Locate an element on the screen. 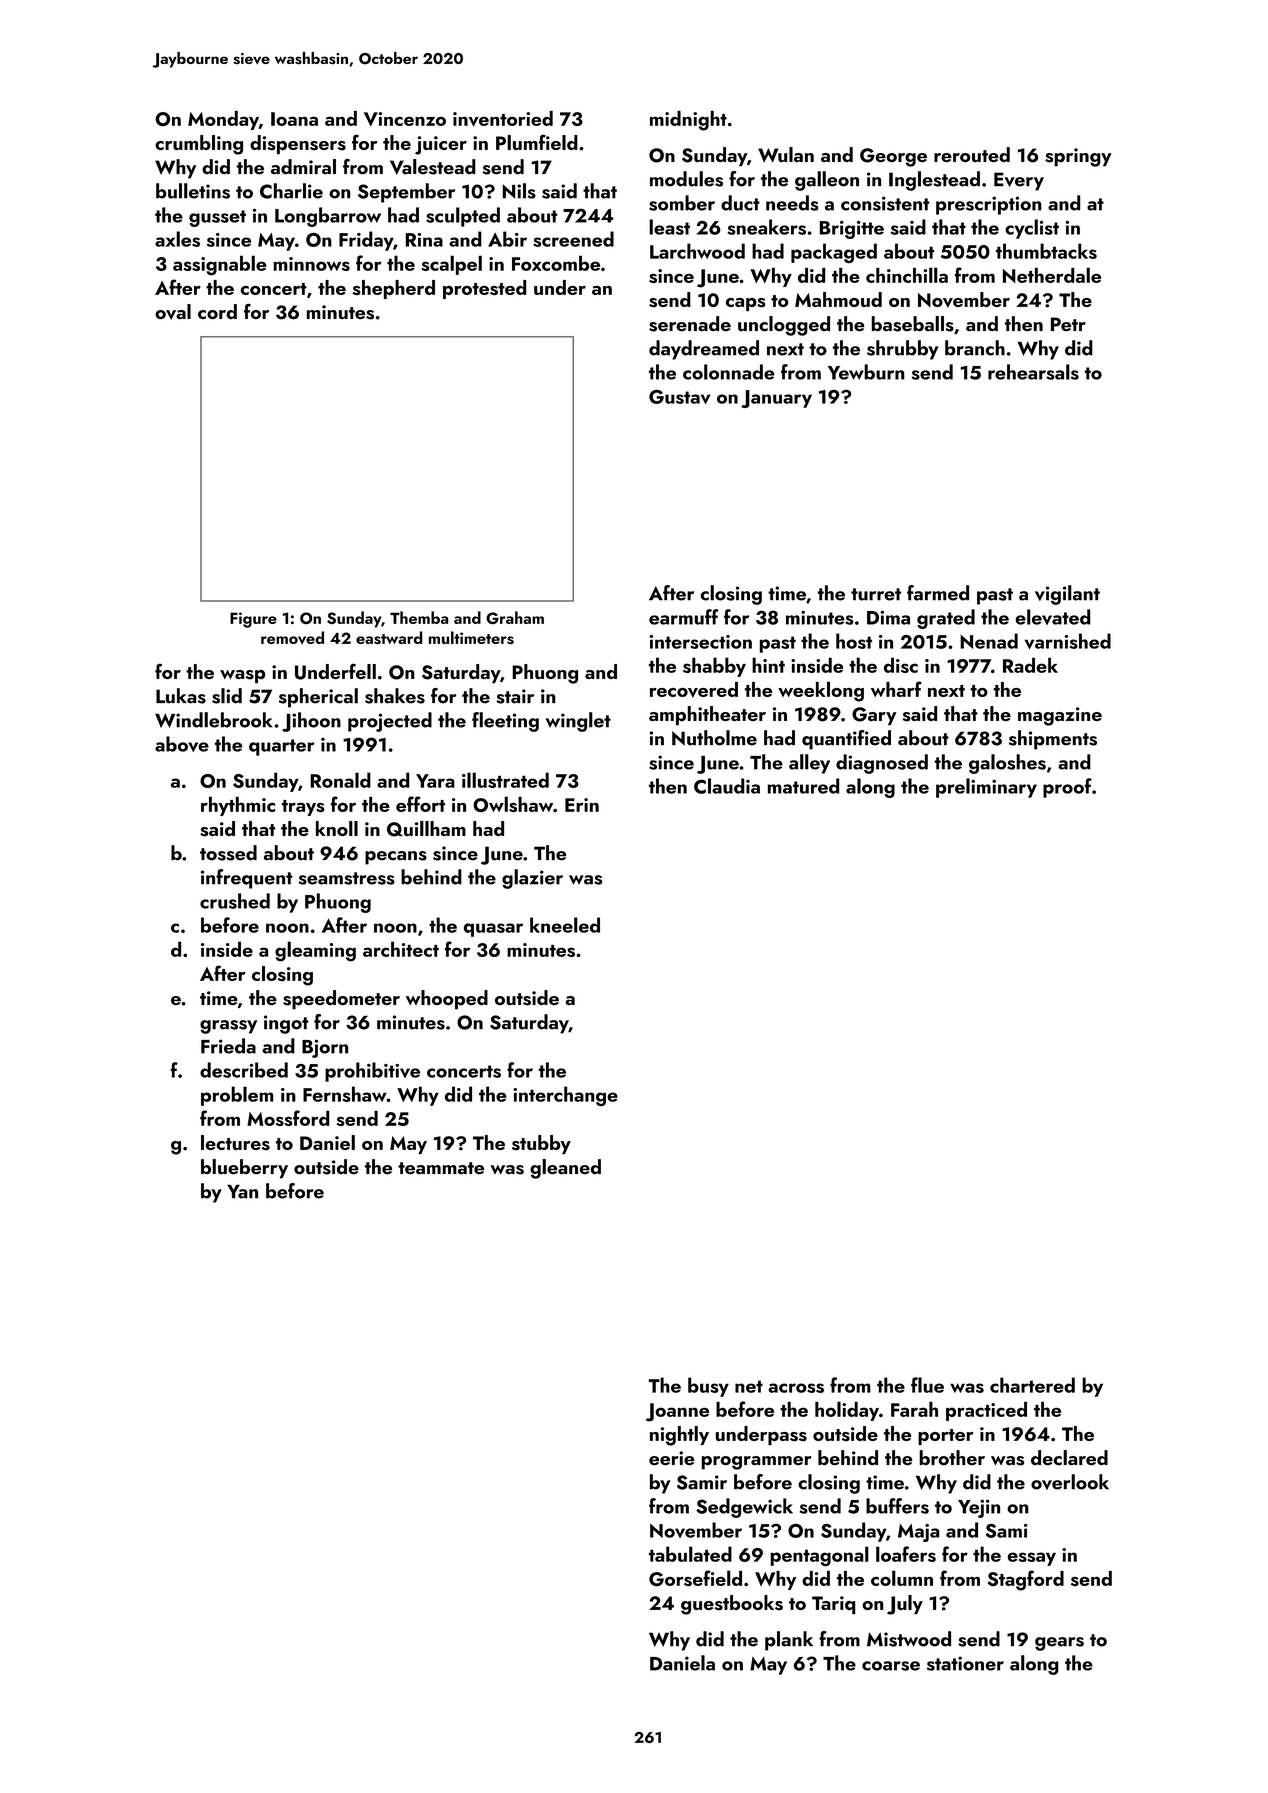 This screenshot has height=1793, width=1268. Friday is located at coordinates (366, 241).
